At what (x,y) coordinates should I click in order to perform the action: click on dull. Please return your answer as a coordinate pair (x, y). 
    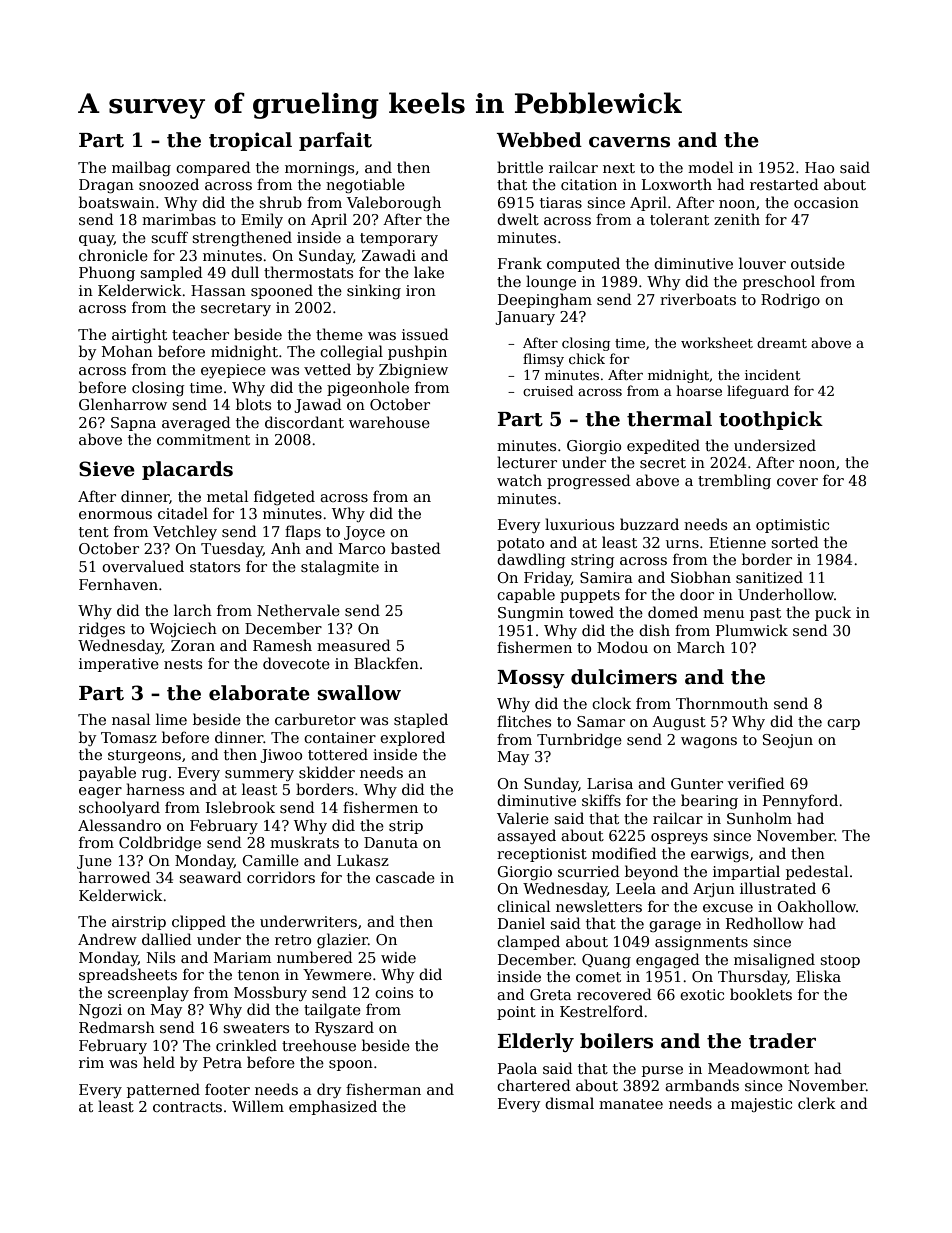
    Looking at the image, I should click on (245, 272).
